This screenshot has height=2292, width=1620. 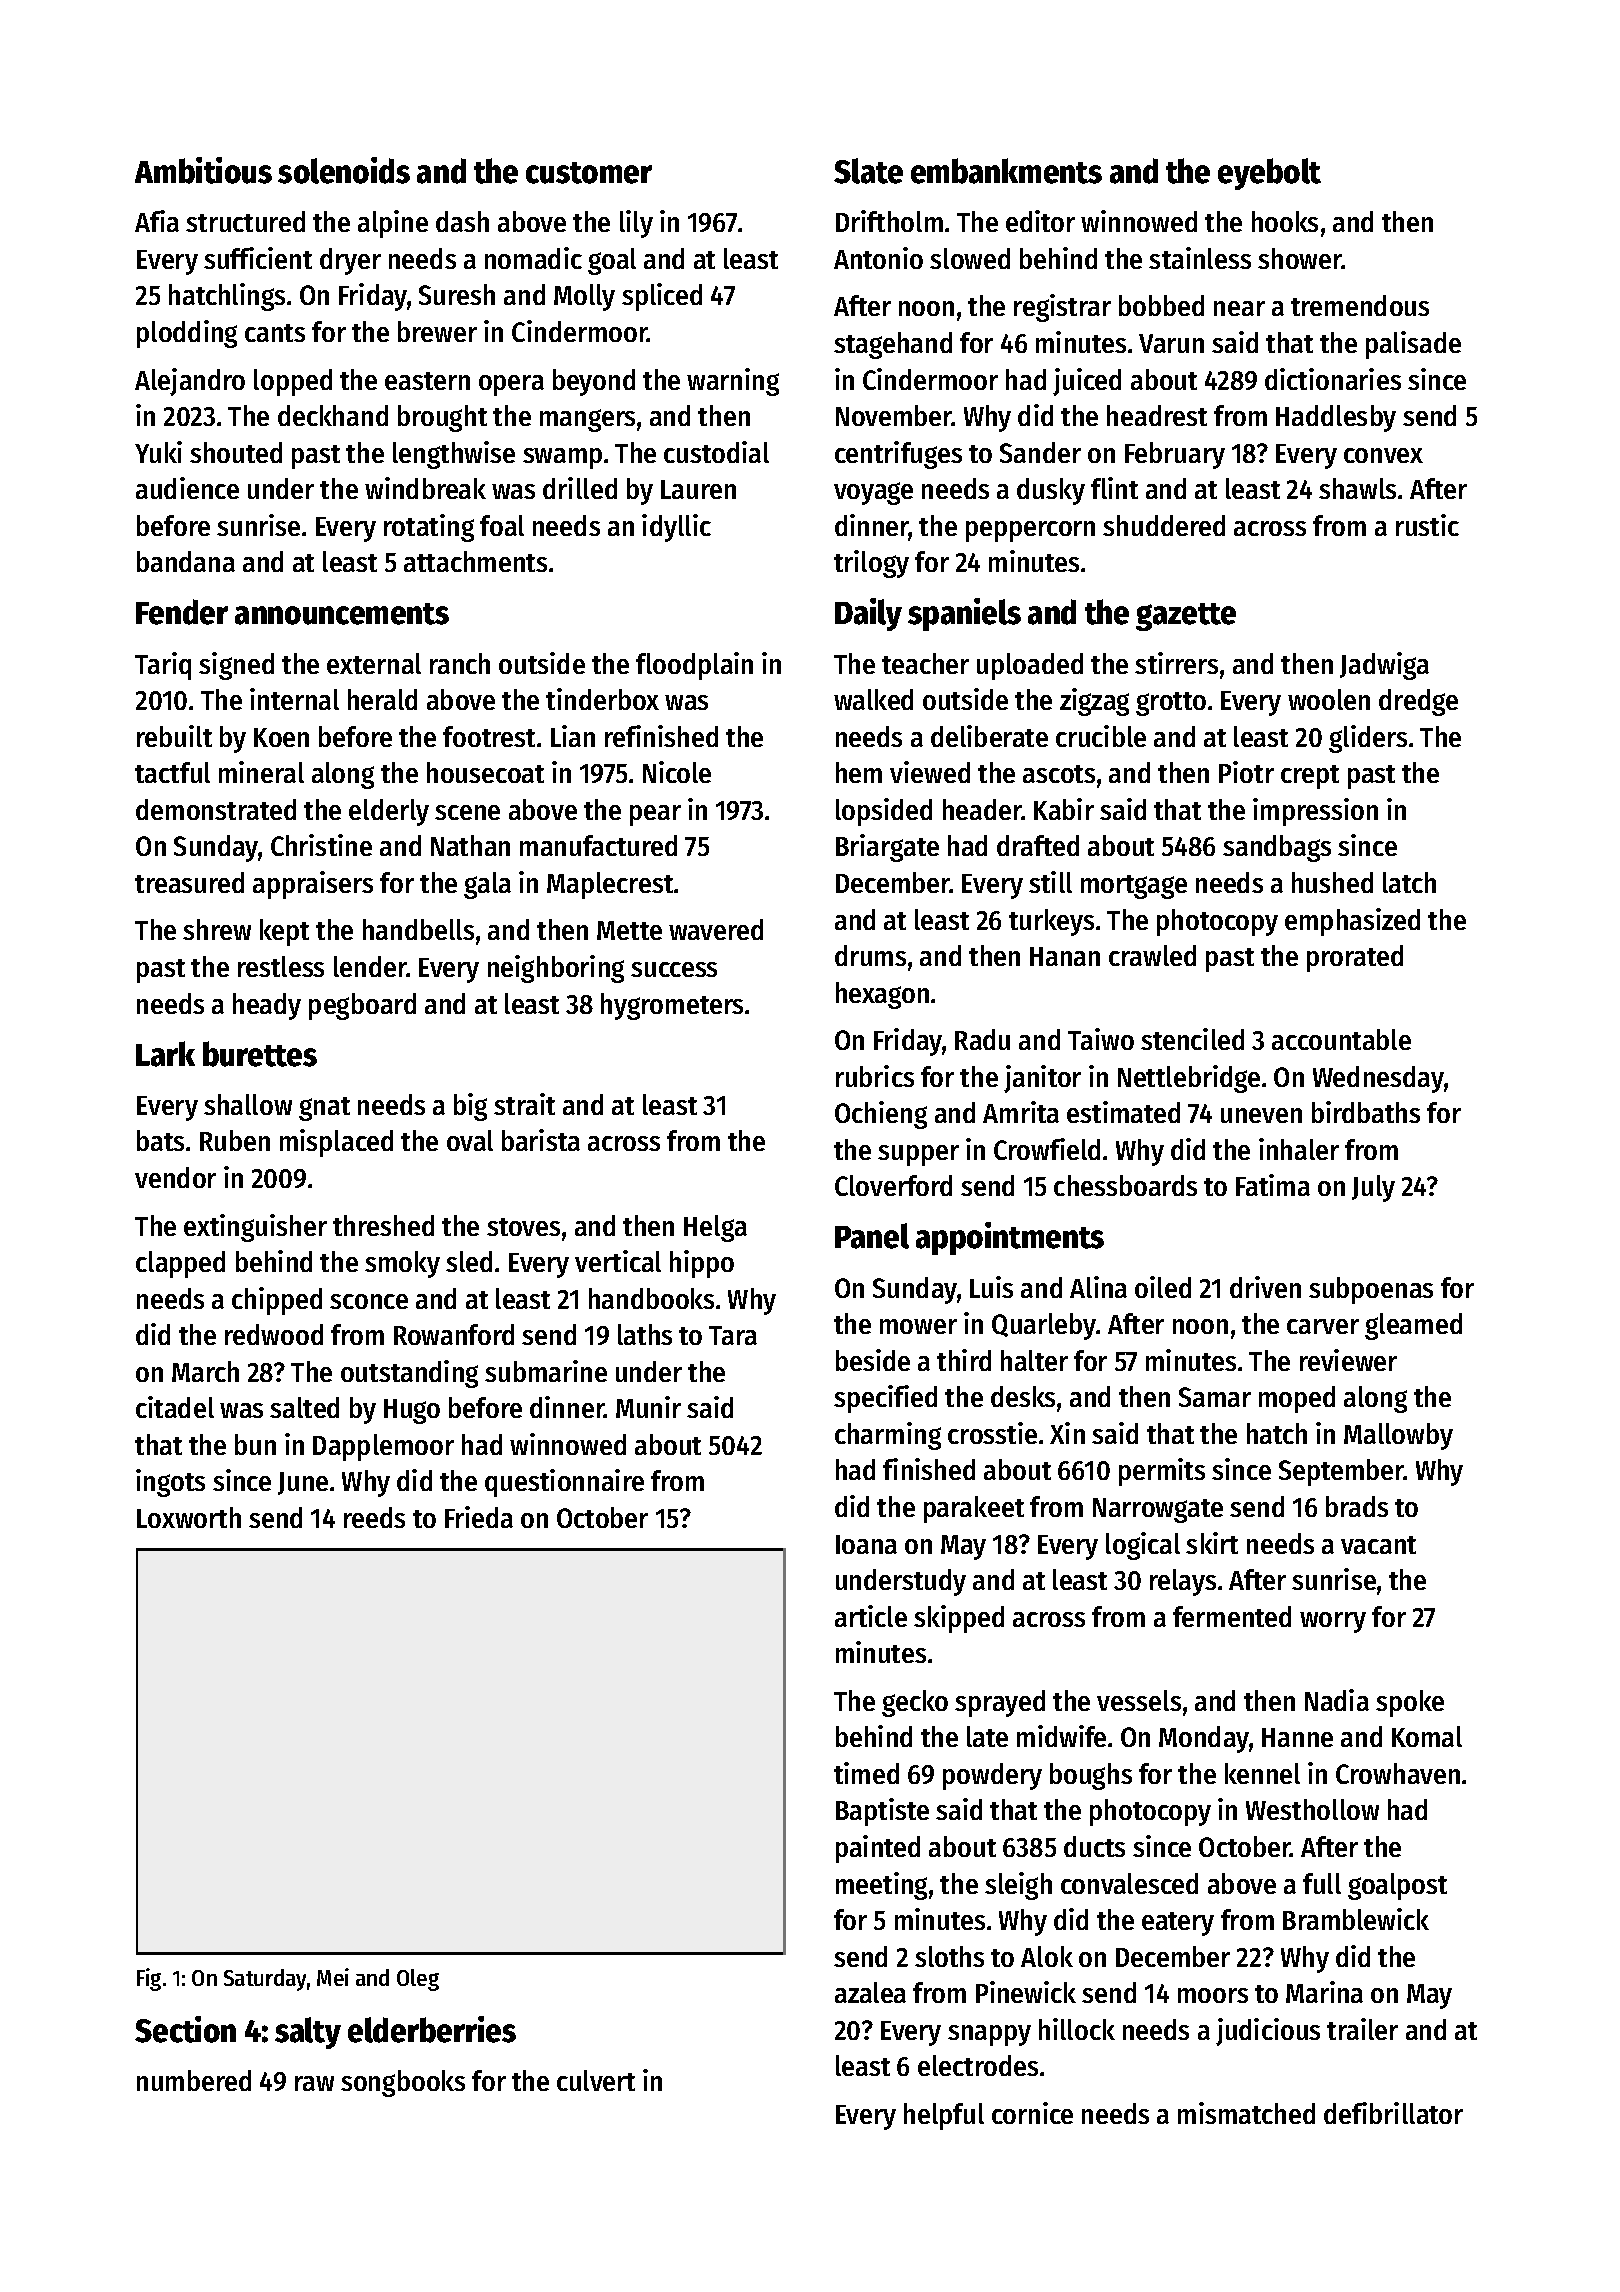 I want to click on Suresh, so click(x=457, y=294).
